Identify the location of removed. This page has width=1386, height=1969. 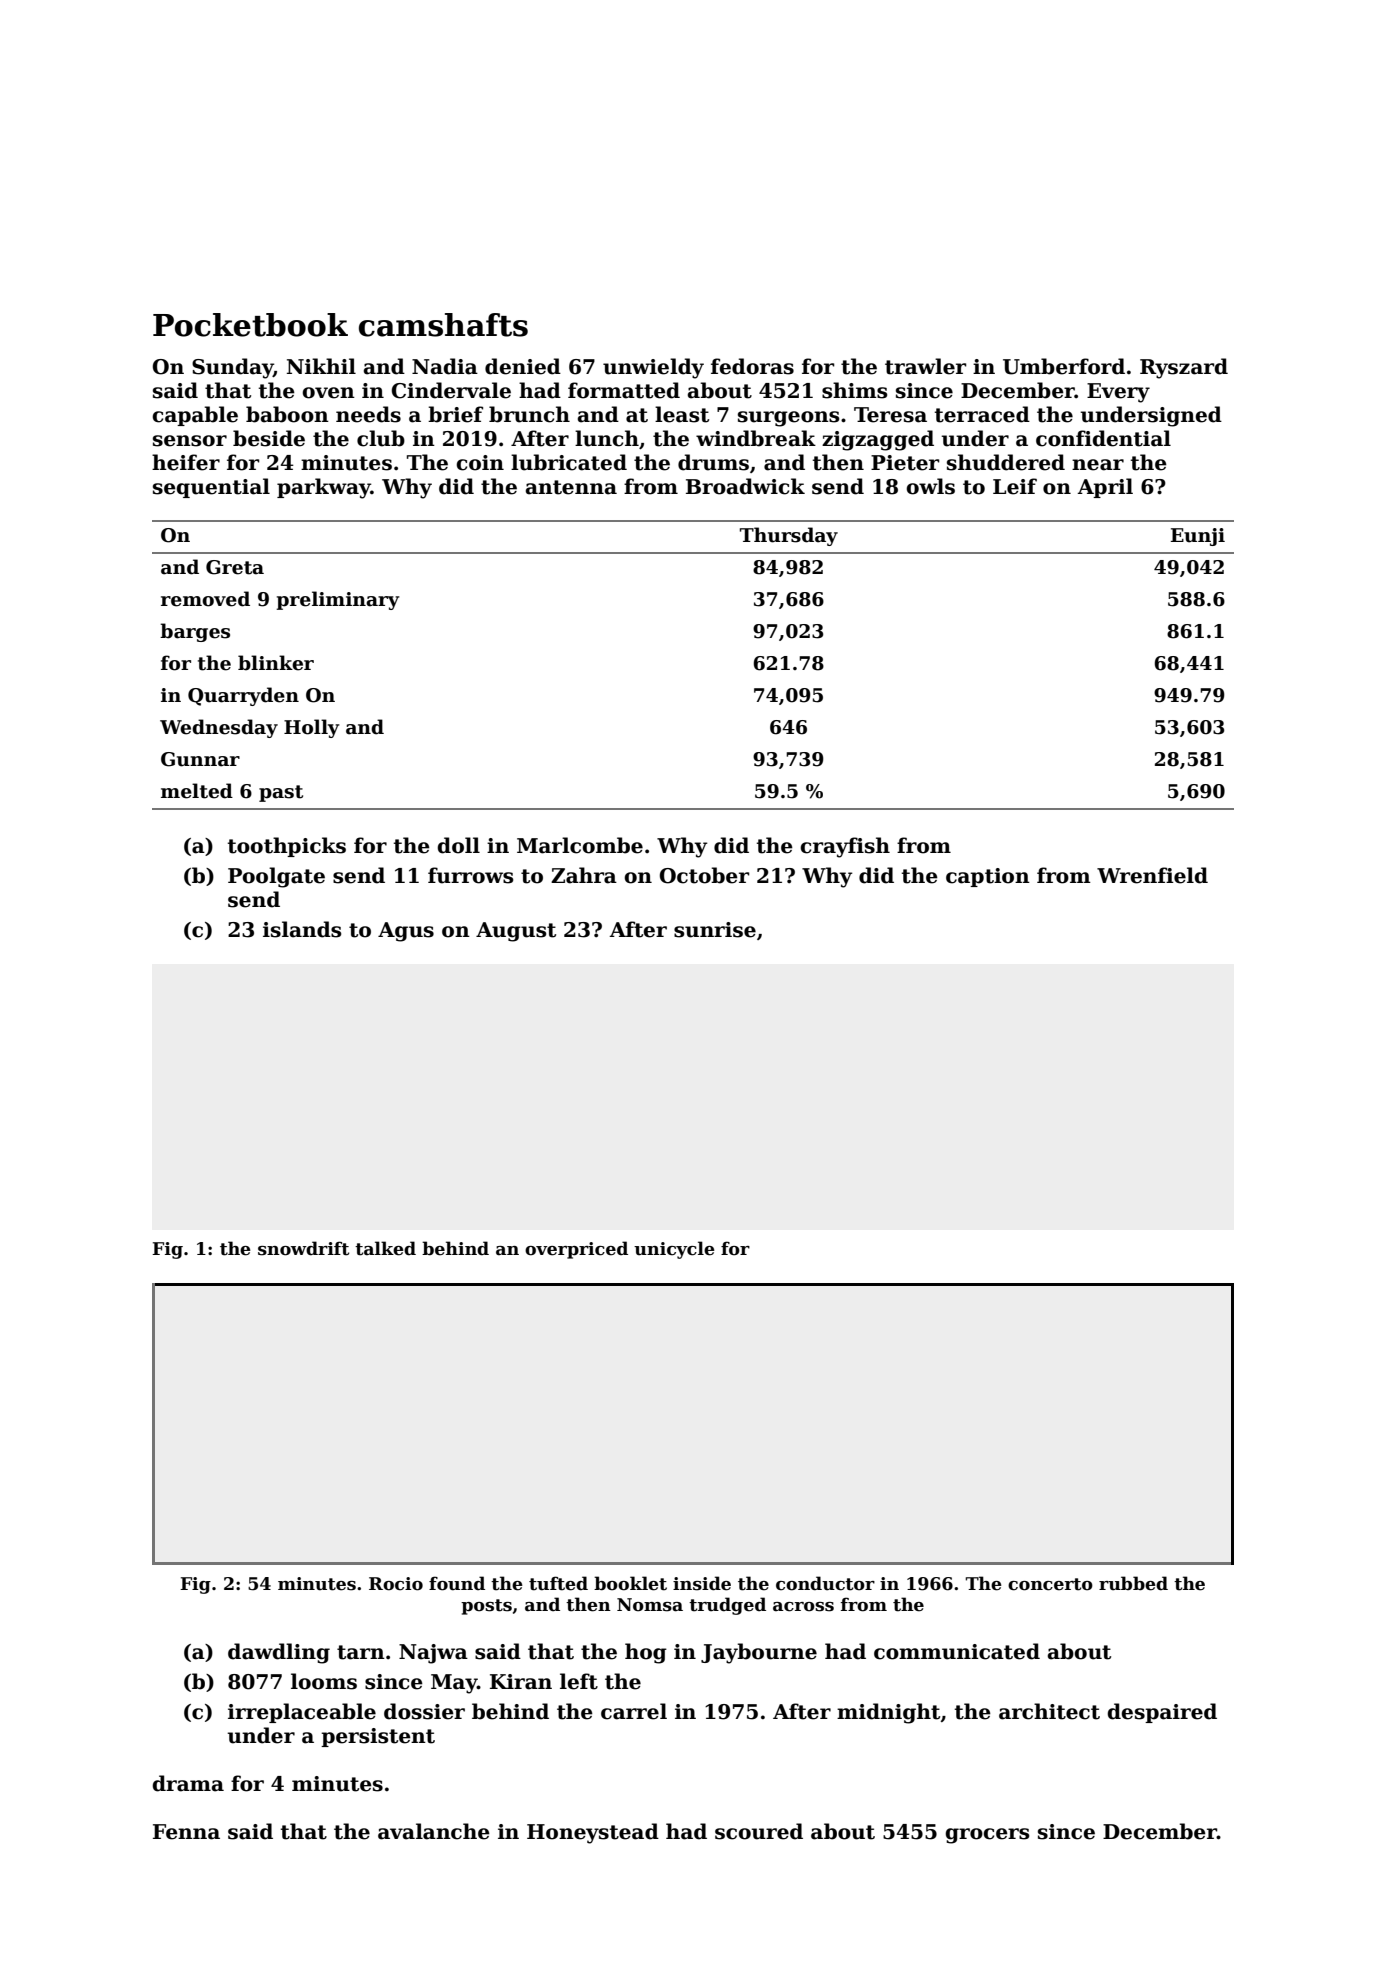
(205, 599).
